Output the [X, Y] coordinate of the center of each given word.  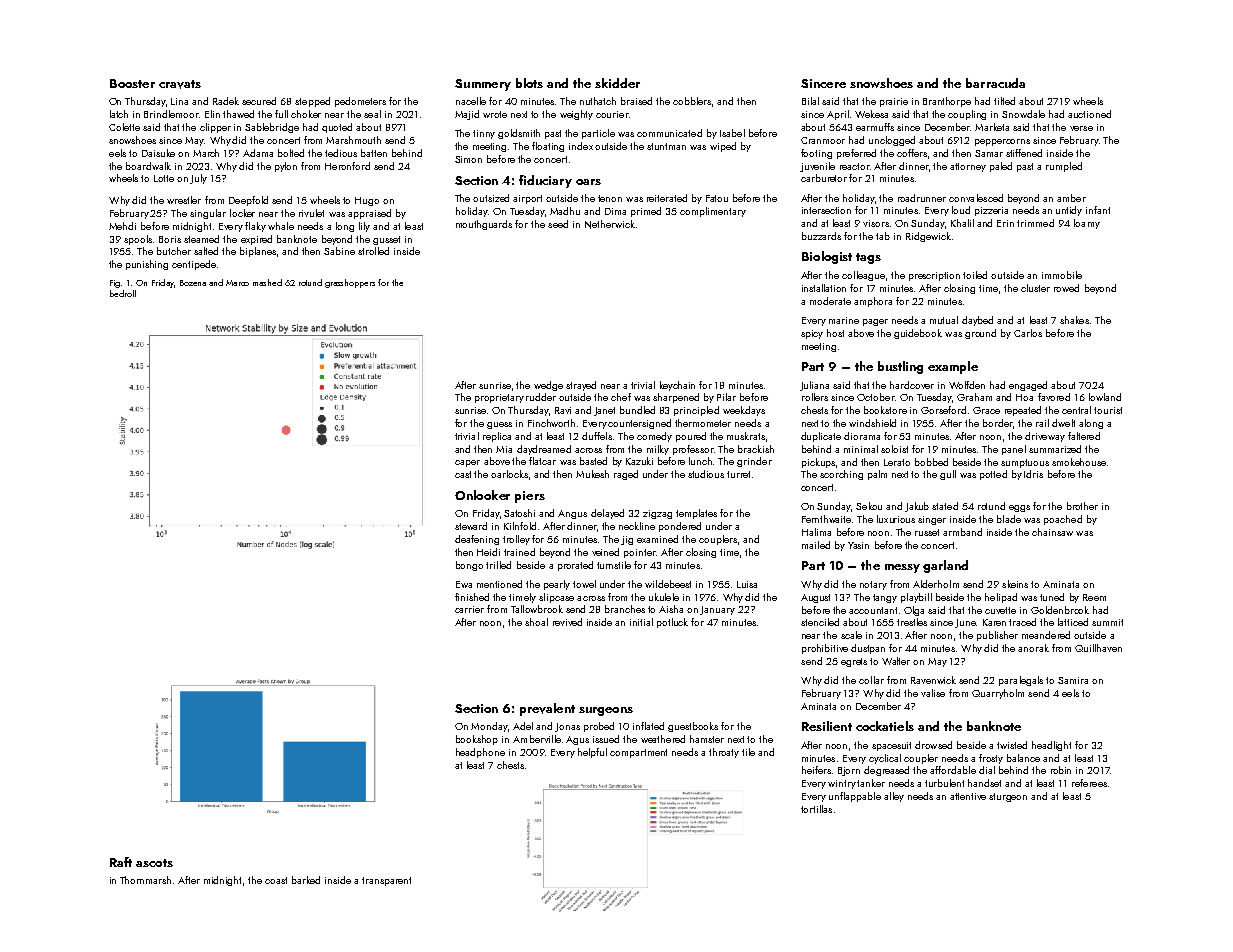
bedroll [123, 293]
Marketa [992, 127]
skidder [617, 83]
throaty [724, 753]
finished [472, 597]
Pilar [726, 397]
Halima [816, 532]
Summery [483, 85]
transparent [386, 881]
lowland [1105, 397]
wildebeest [668, 584]
